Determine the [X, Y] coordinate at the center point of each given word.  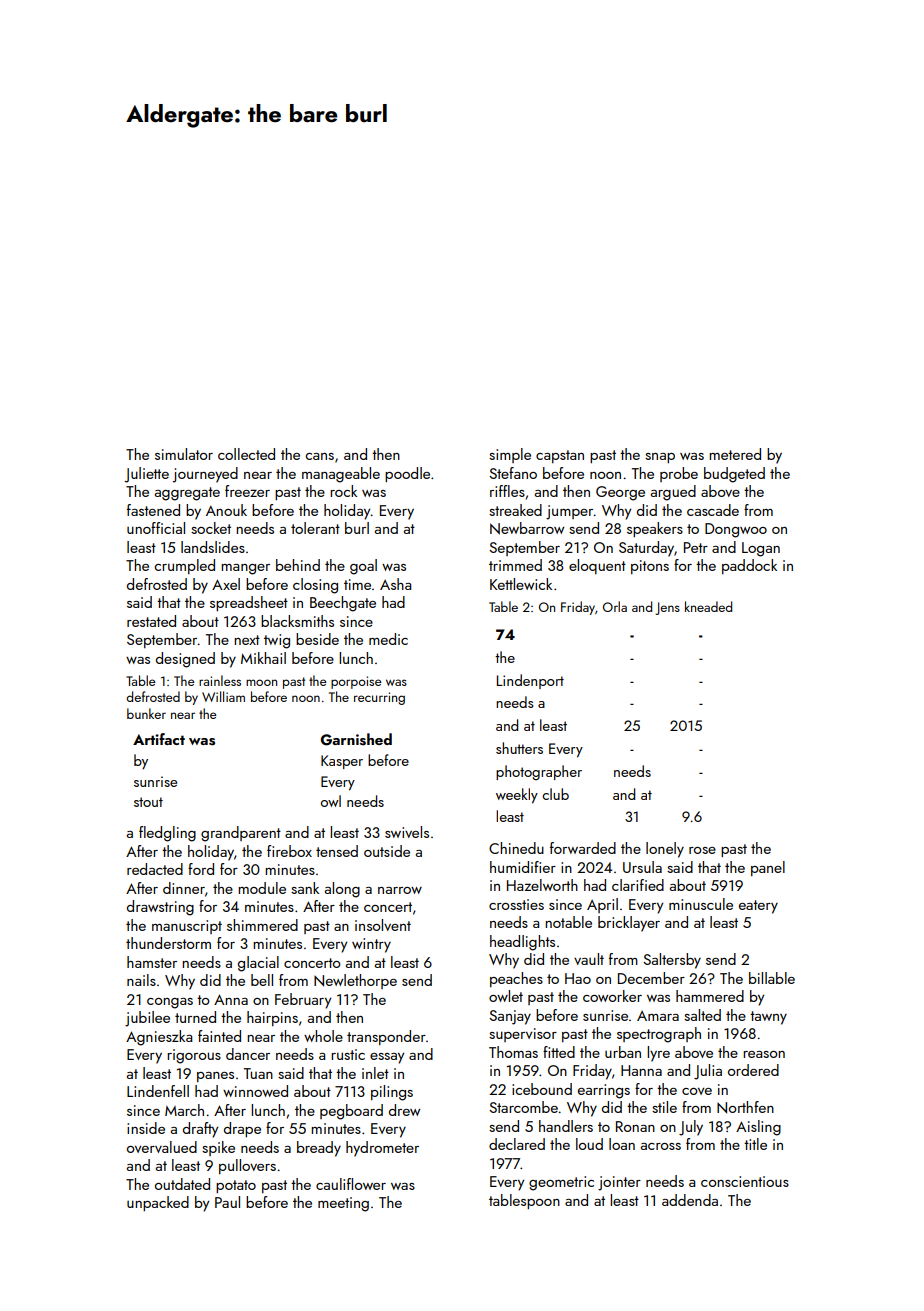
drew [404, 1110]
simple [510, 455]
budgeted [734, 475]
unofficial [156, 528]
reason [764, 1054]
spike [218, 1148]
